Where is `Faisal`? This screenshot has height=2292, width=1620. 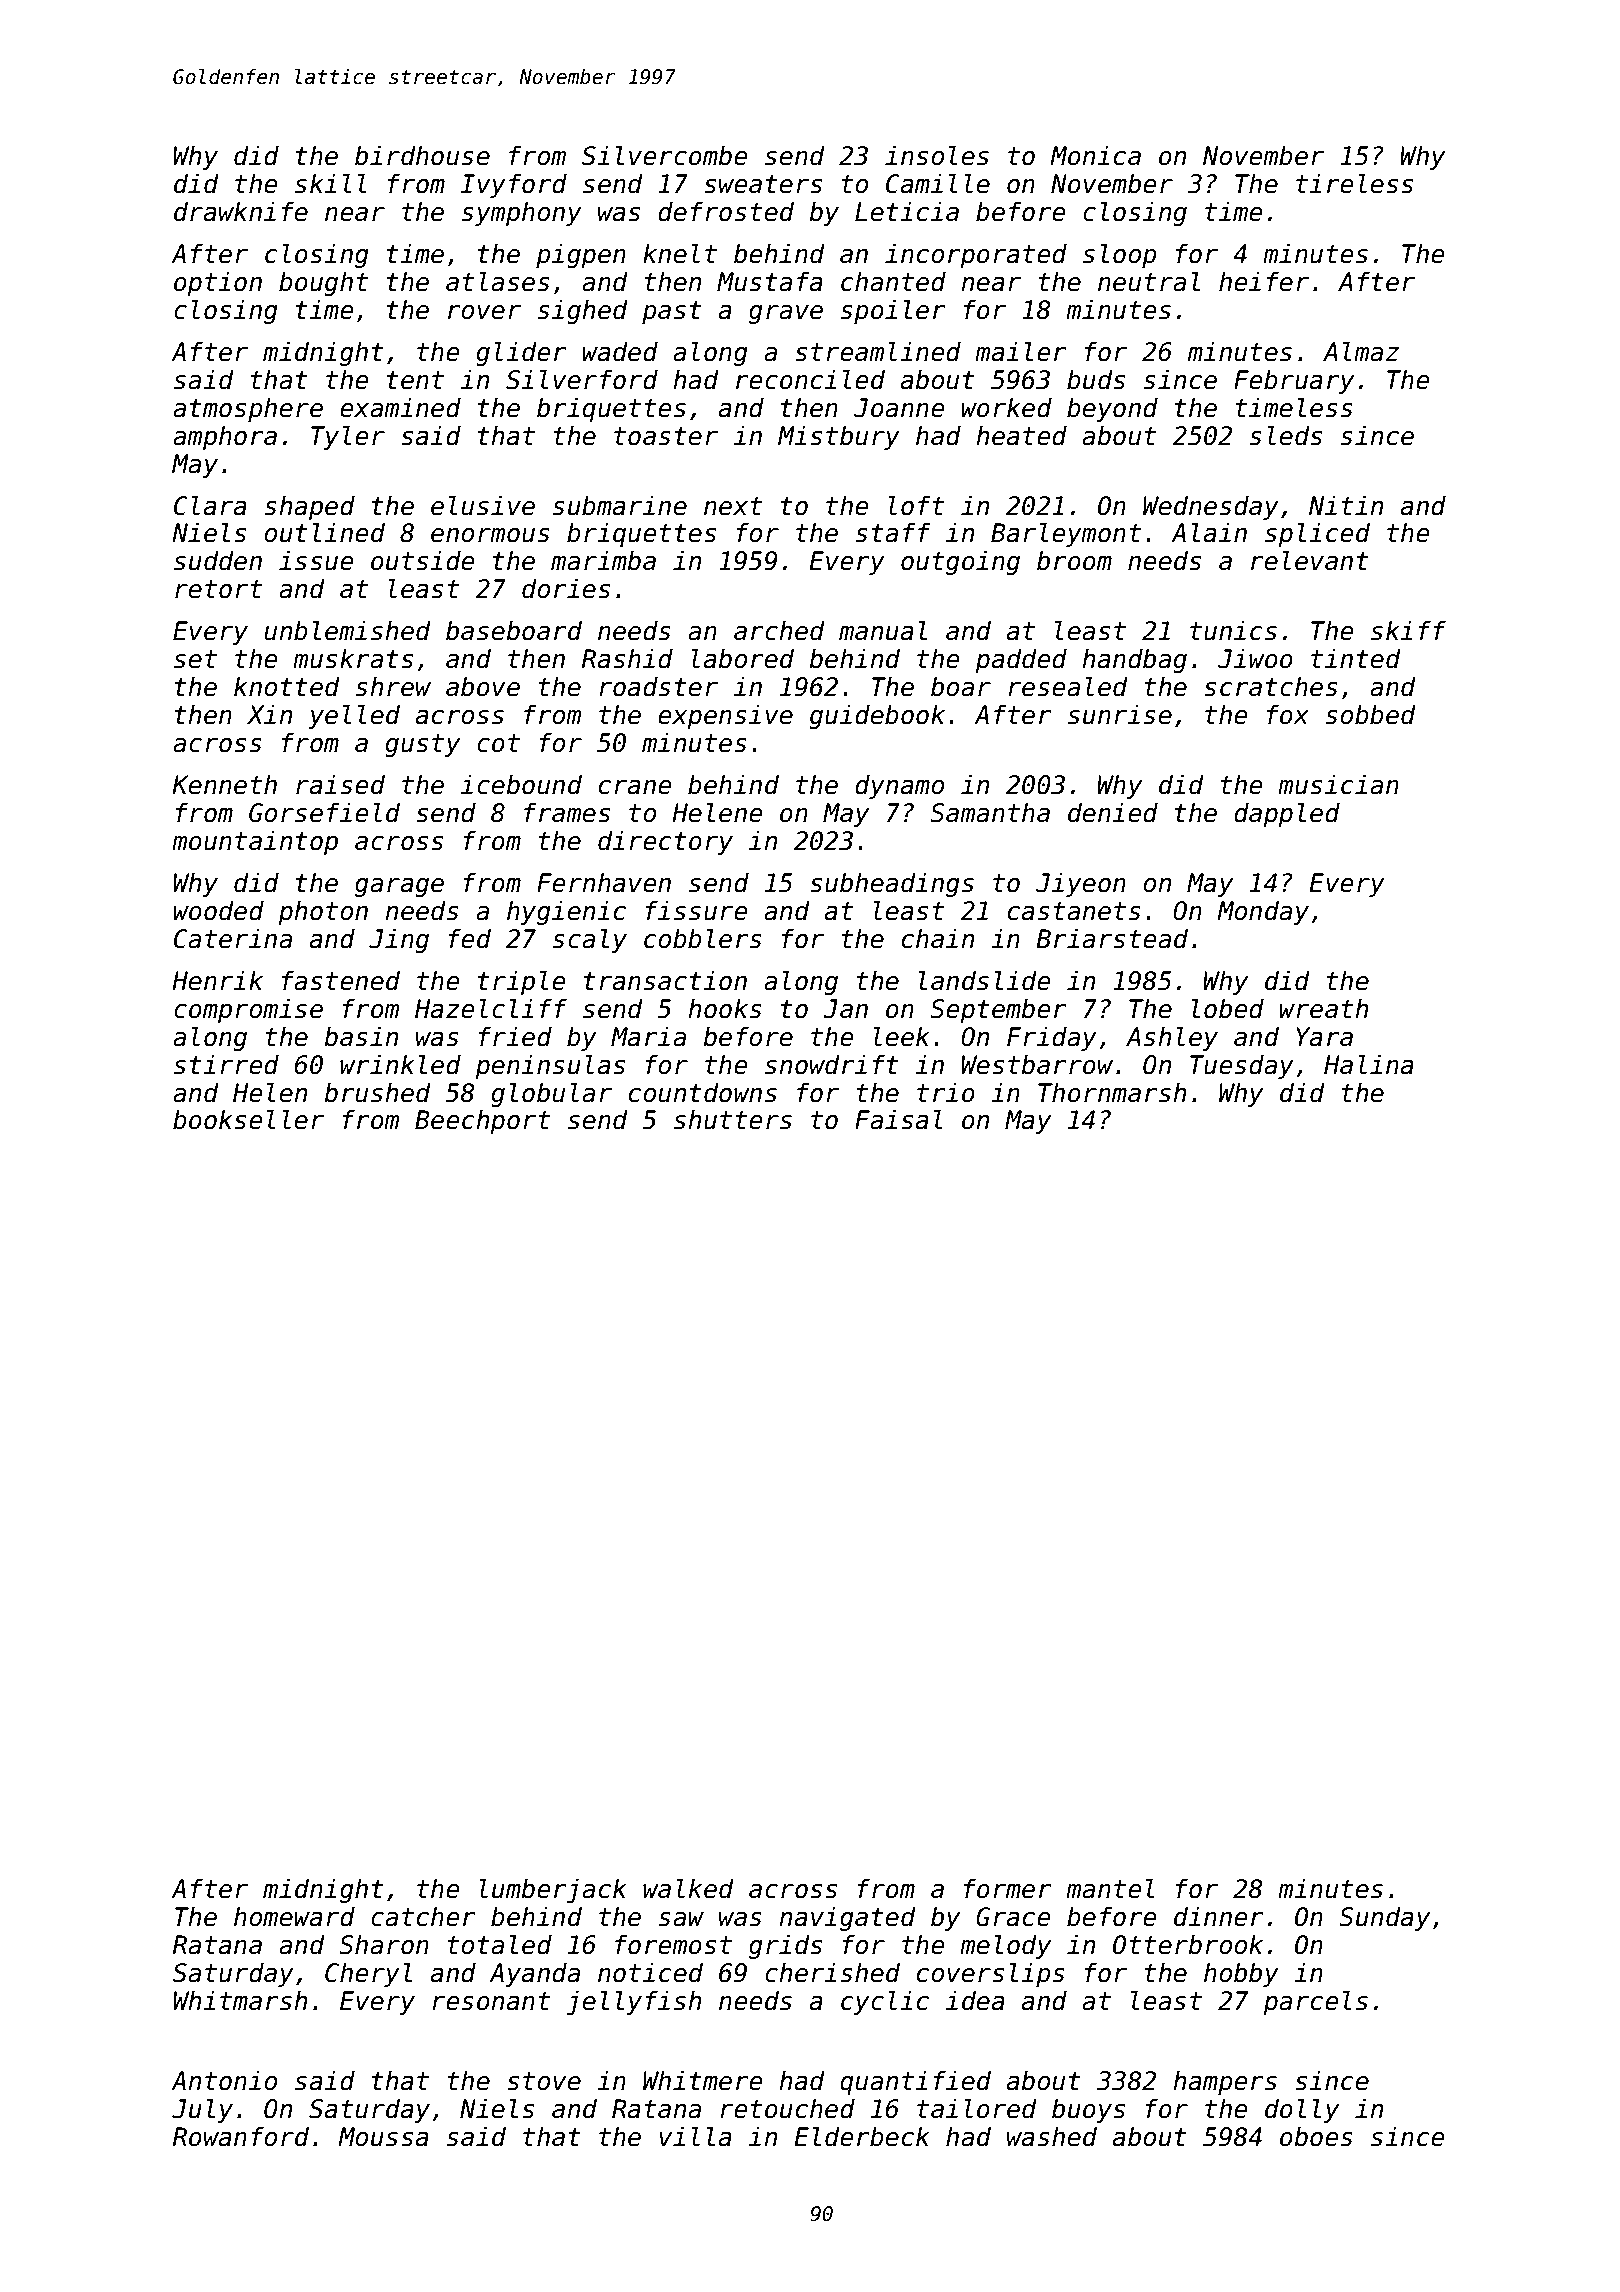
Faisal is located at coordinates (899, 1119).
